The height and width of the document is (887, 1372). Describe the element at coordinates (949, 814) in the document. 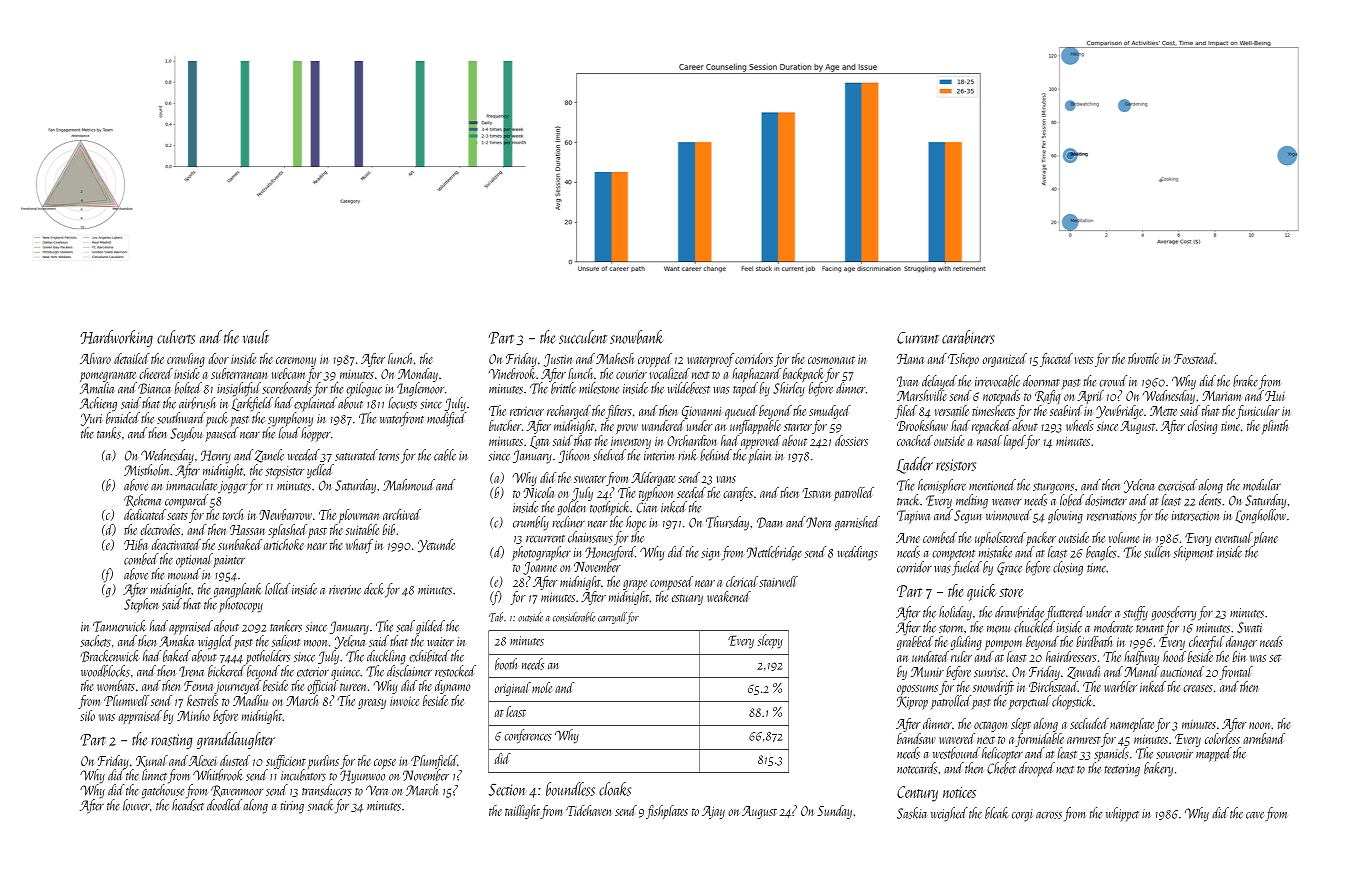

I see `weighed` at that location.
